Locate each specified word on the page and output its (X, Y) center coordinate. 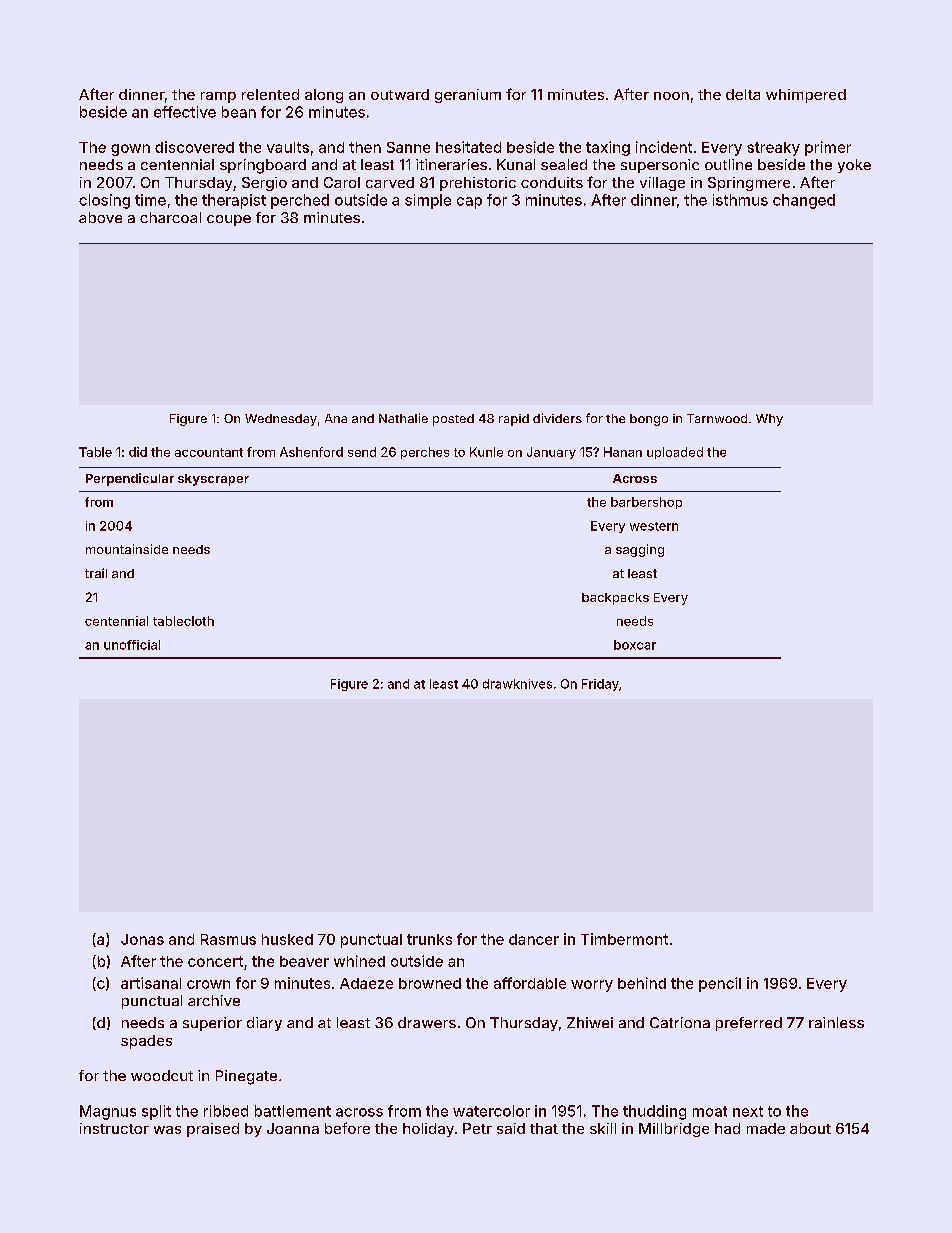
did (138, 452)
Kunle (486, 452)
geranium (468, 96)
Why (769, 420)
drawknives (517, 684)
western (654, 526)
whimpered (806, 96)
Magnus (108, 1112)
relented (270, 94)
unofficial (132, 645)
